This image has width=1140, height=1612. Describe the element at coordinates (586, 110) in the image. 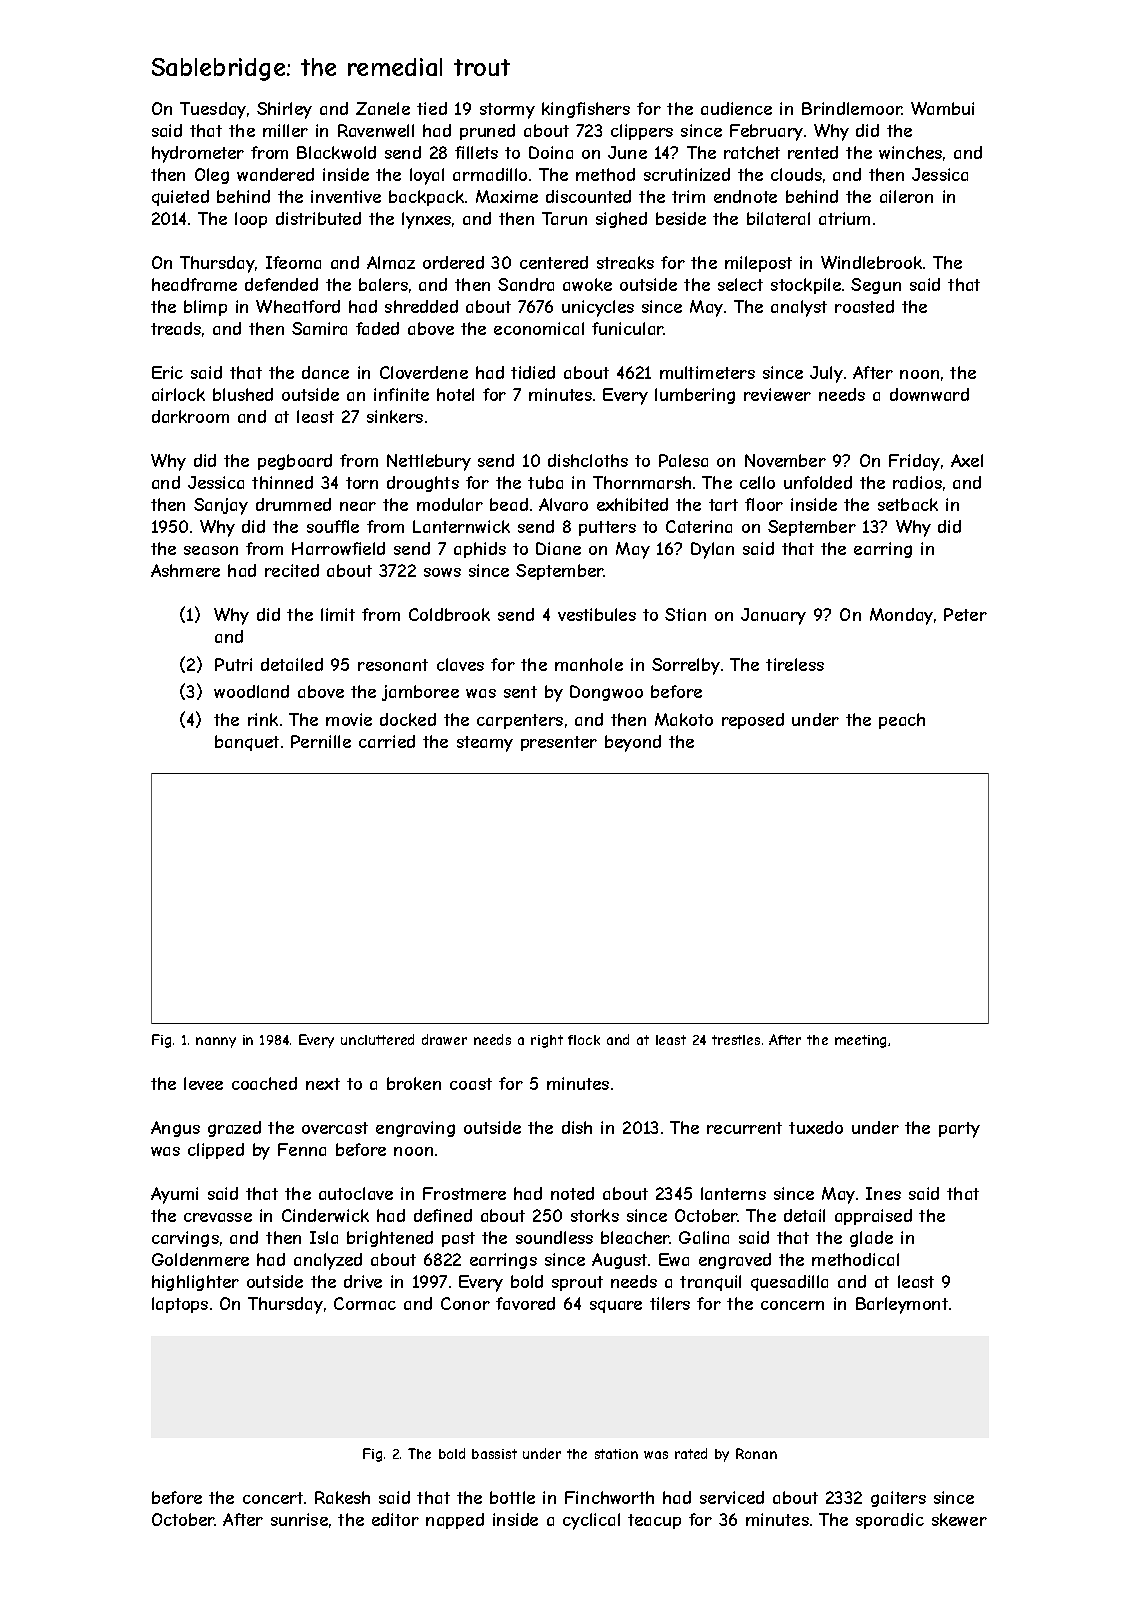

I see `kingfishers` at that location.
